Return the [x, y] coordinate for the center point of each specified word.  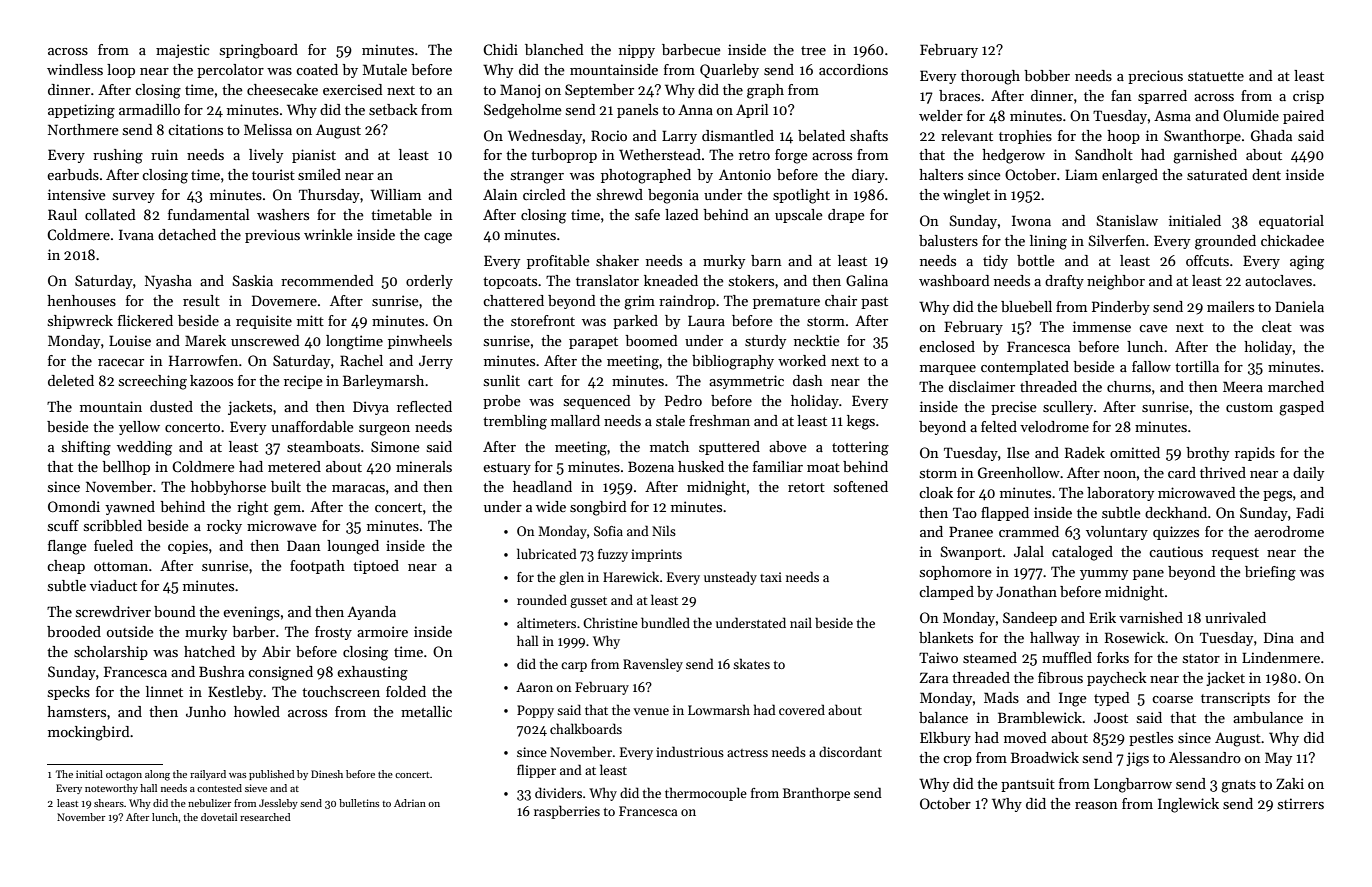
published [272, 775]
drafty [1064, 282]
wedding [144, 448]
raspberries [567, 812]
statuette [1216, 76]
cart [540, 381]
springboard [259, 51]
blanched [554, 49]
